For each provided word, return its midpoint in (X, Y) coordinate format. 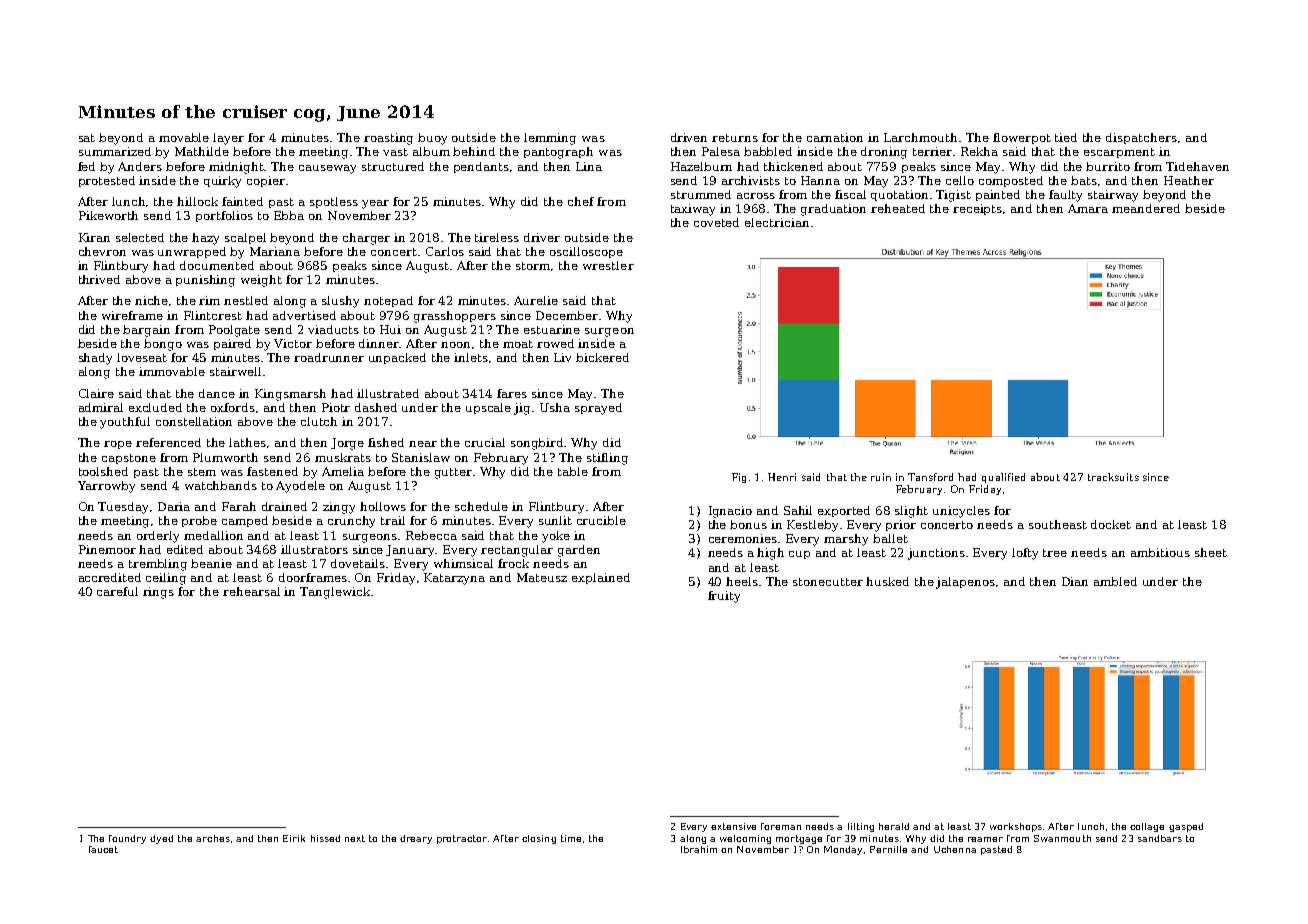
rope (118, 445)
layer (228, 139)
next (355, 838)
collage (1147, 827)
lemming (550, 139)
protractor (462, 839)
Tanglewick (335, 593)
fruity (724, 597)
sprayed (598, 409)
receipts (977, 209)
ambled (1115, 581)
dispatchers (1141, 138)
